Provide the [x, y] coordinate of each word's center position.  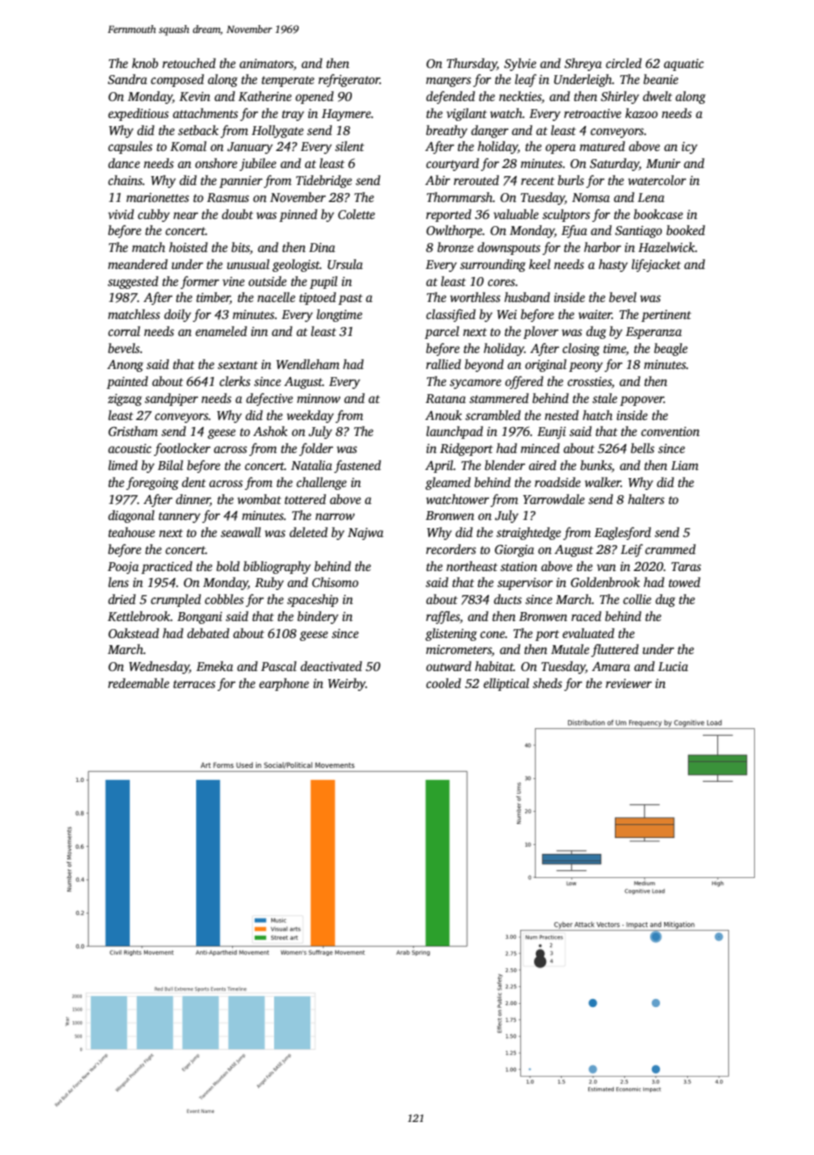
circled [624, 63]
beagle [671, 349]
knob [145, 63]
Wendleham [308, 364]
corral [124, 331]
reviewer [629, 683]
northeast [472, 566]
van [606, 567]
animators [266, 63]
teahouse [131, 532]
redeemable [138, 683]
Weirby [347, 684]
